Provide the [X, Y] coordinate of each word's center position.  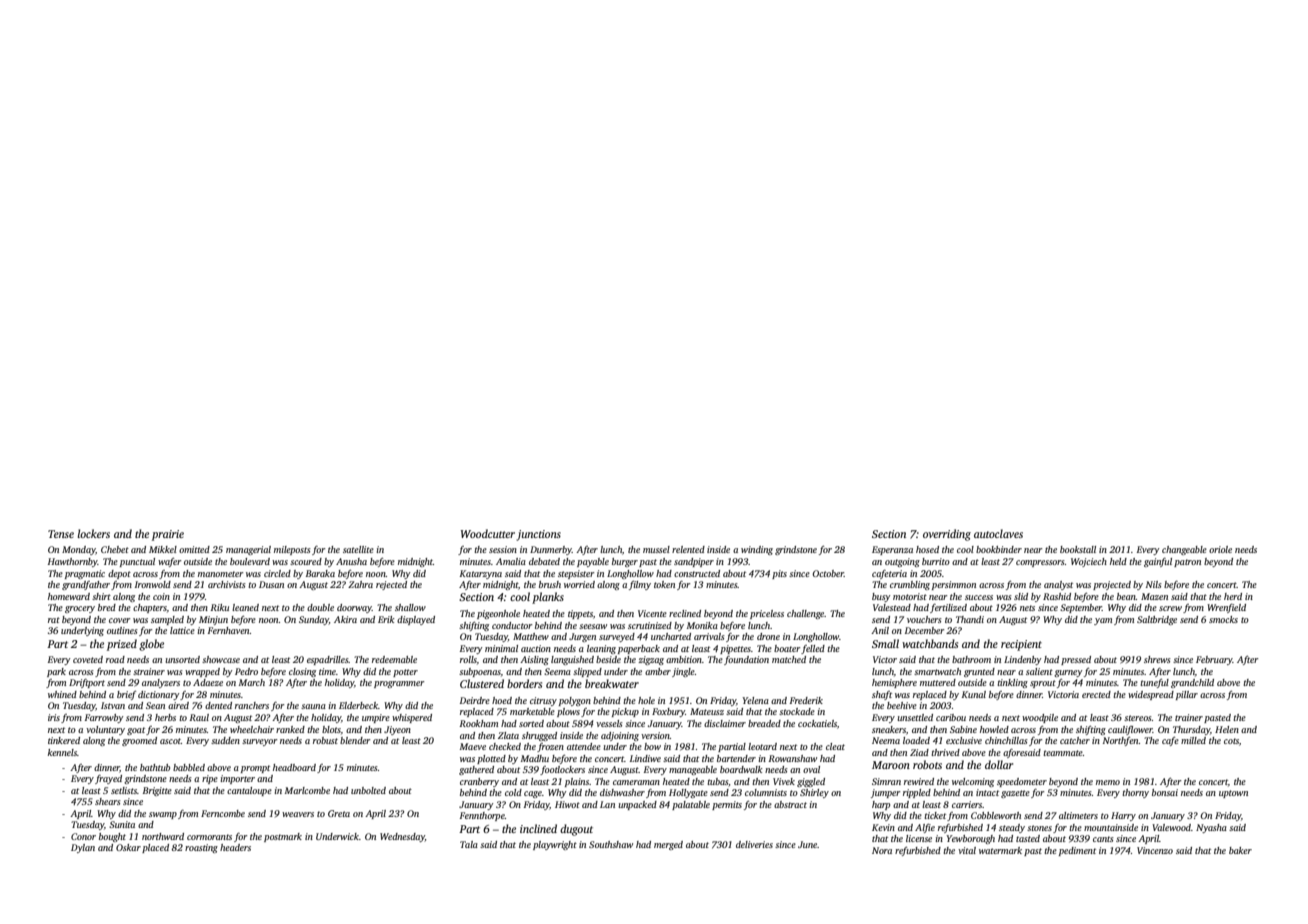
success [979, 597]
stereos [1138, 718]
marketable [532, 711]
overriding [947, 535]
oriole [1220, 549]
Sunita [122, 824]
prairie [168, 535]
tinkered [64, 740]
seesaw [593, 626]
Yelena [755, 700]
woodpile [1040, 718]
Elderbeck [358, 705]
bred [107, 607]
